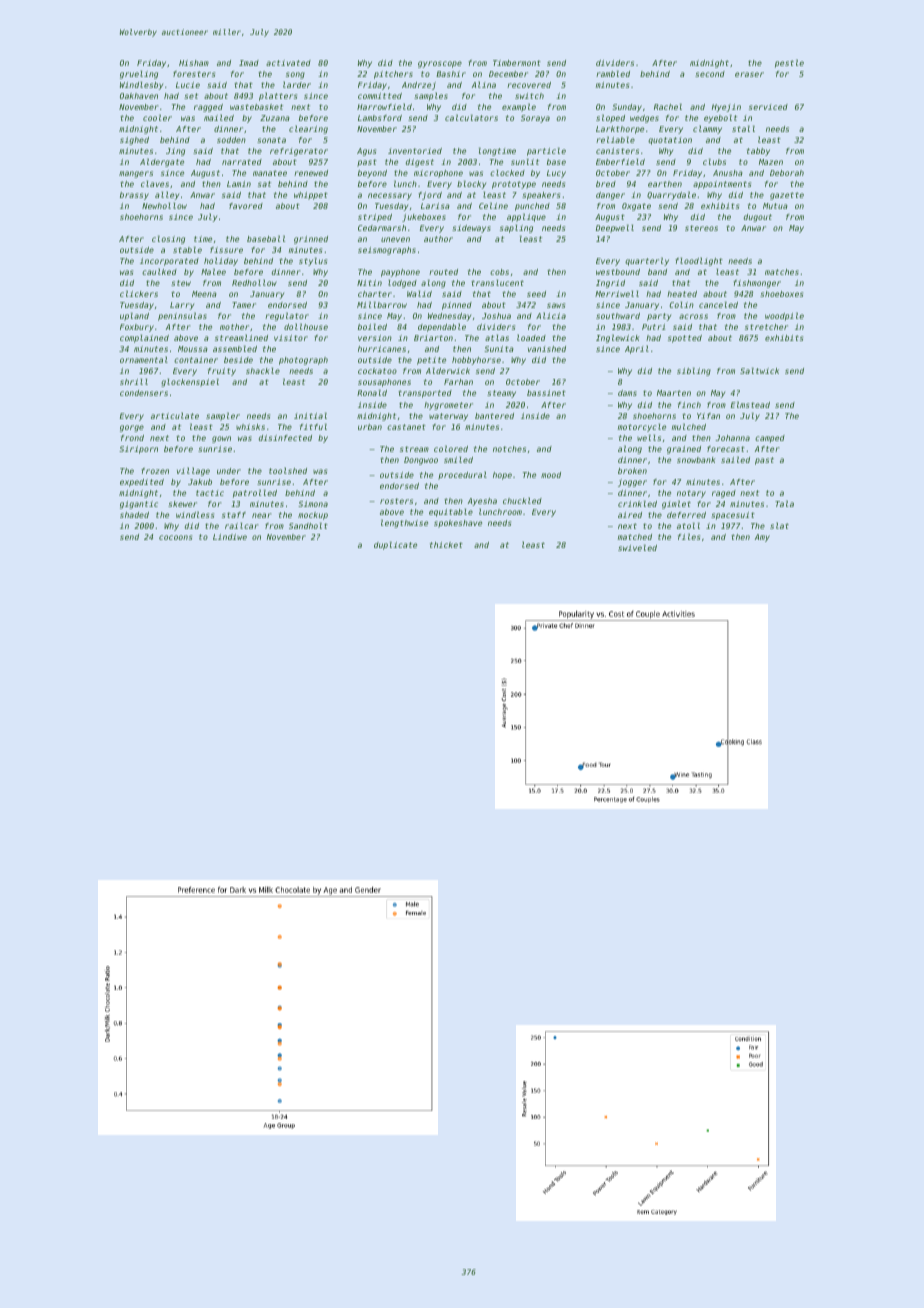  I want to click on grueling, so click(139, 74).
